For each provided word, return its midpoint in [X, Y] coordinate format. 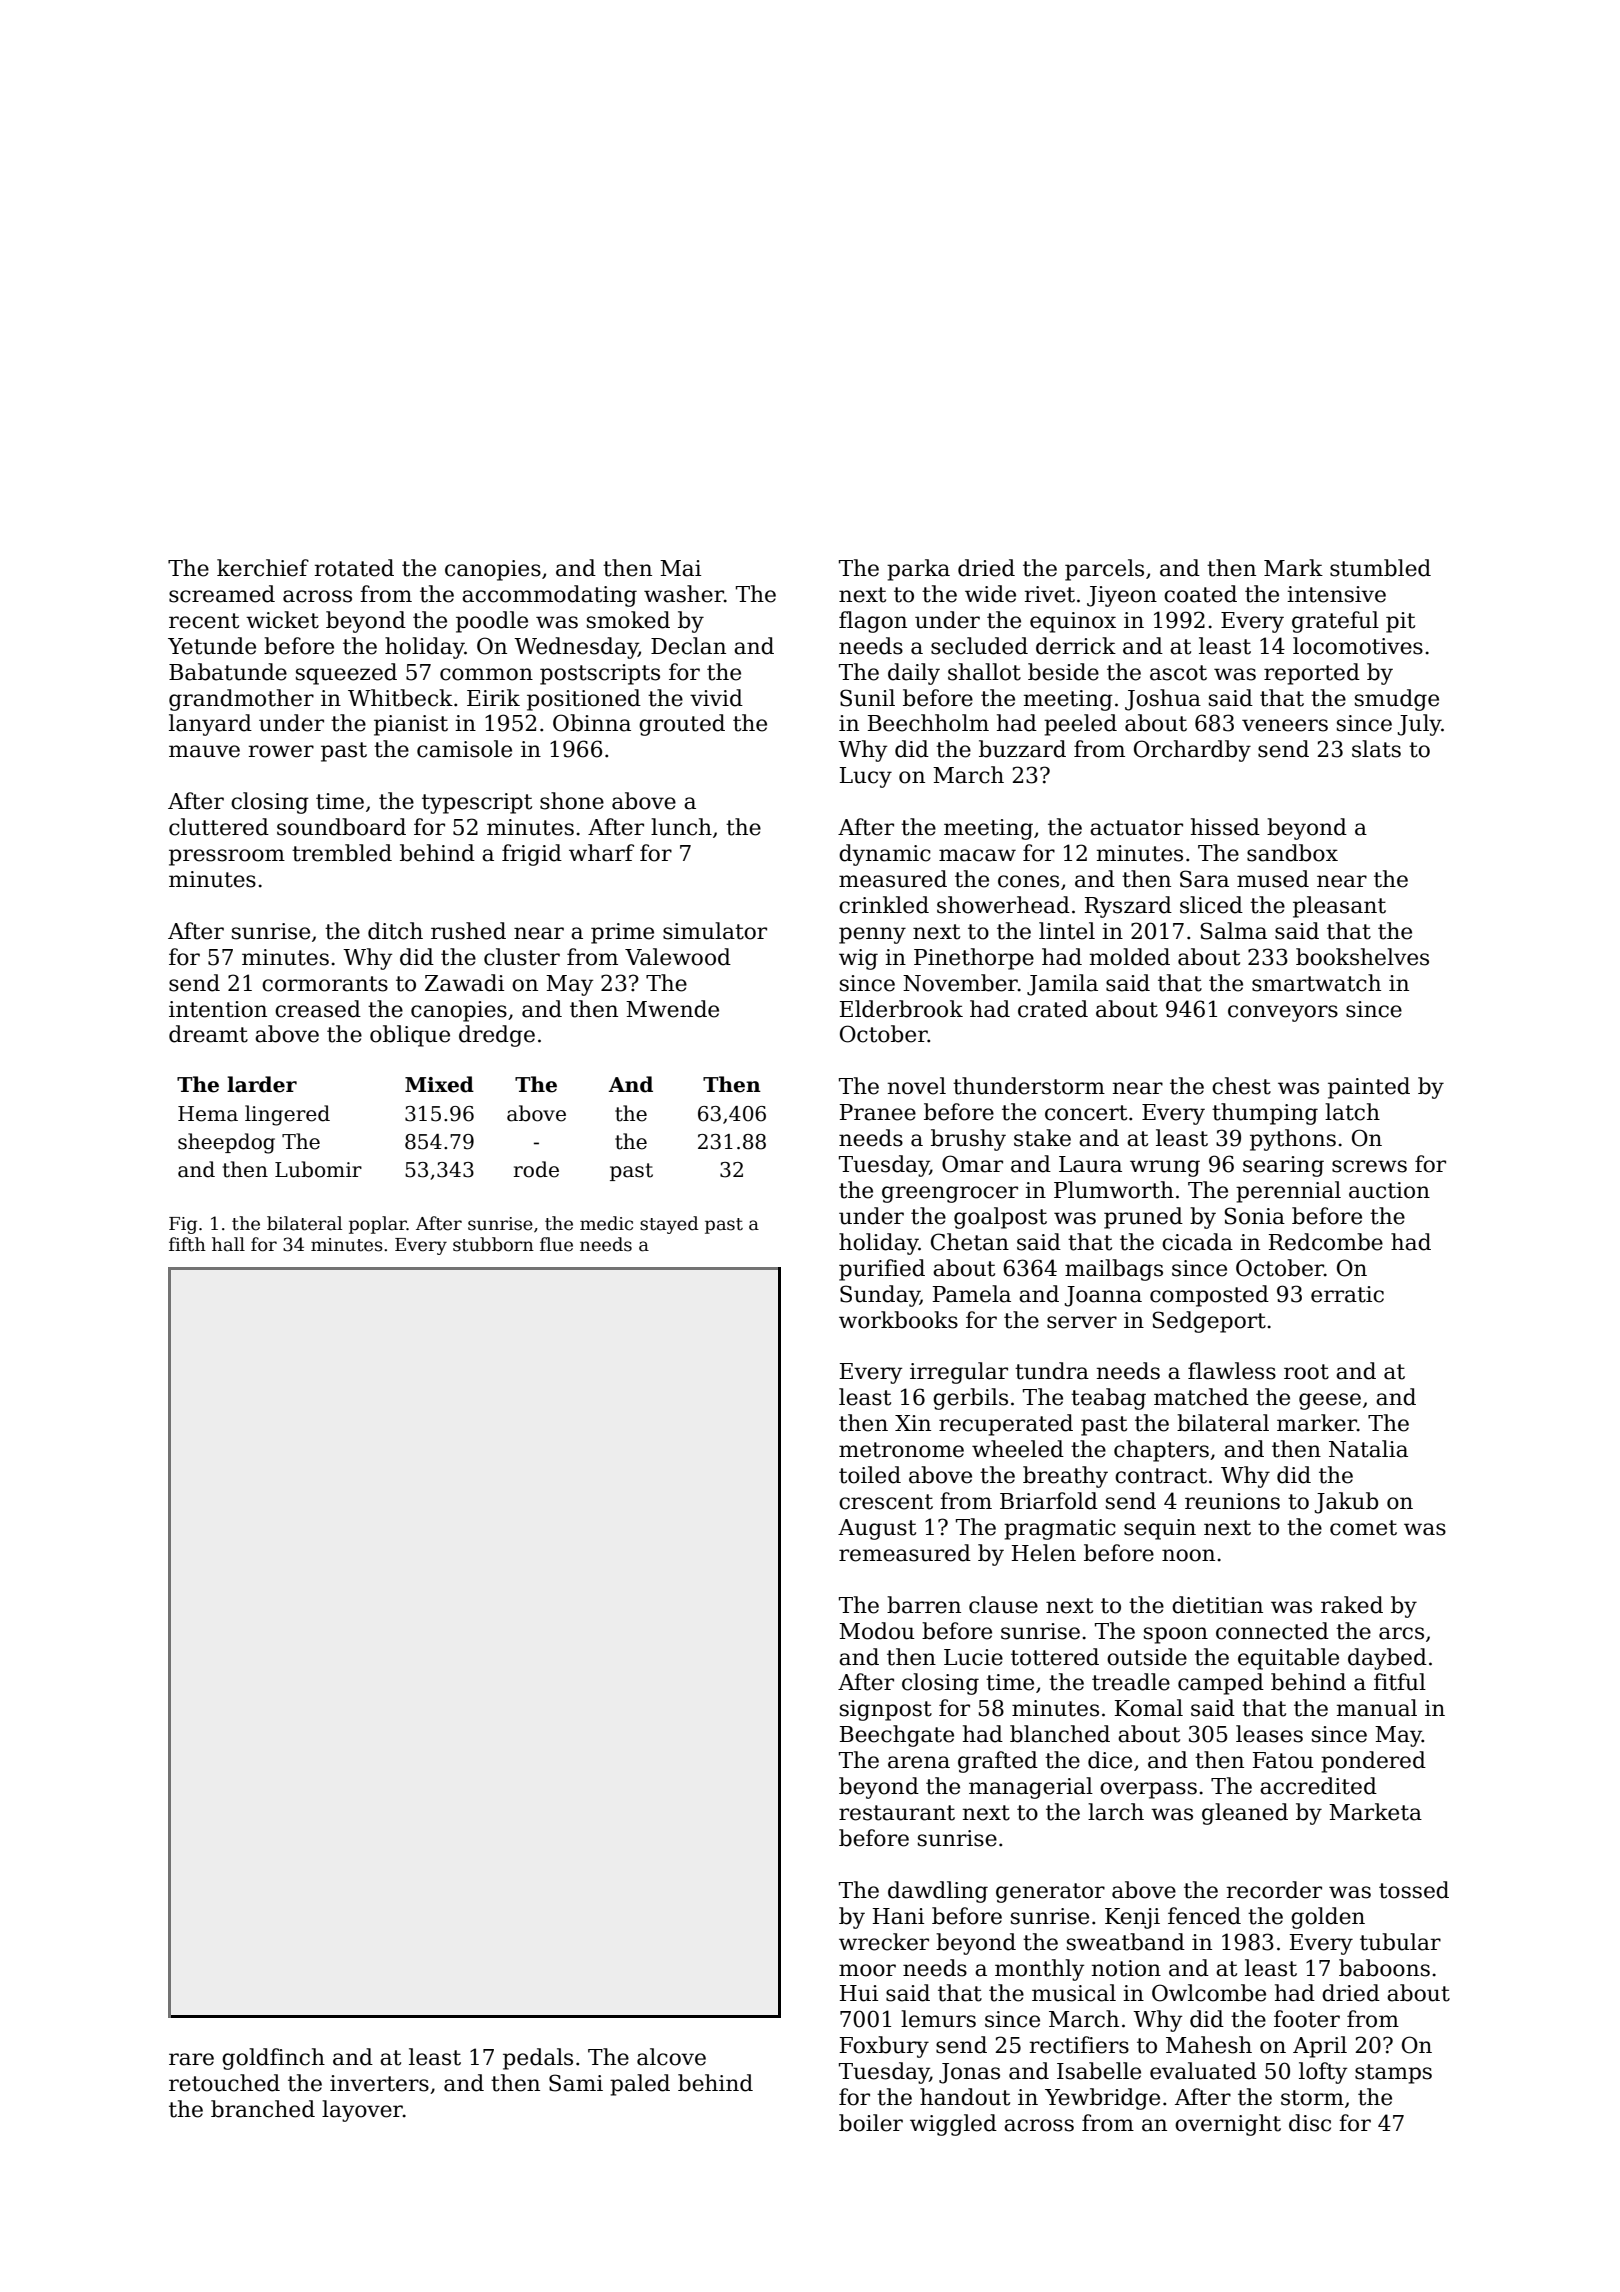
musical [1074, 1993]
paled [640, 2085]
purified [882, 1270]
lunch [681, 827]
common [486, 674]
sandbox [1292, 853]
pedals [538, 2059]
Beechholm [928, 723]
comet [1363, 1528]
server [1082, 1322]
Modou [877, 1631]
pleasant [1339, 907]
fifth [187, 1244]
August [877, 1529]
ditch [395, 931]
